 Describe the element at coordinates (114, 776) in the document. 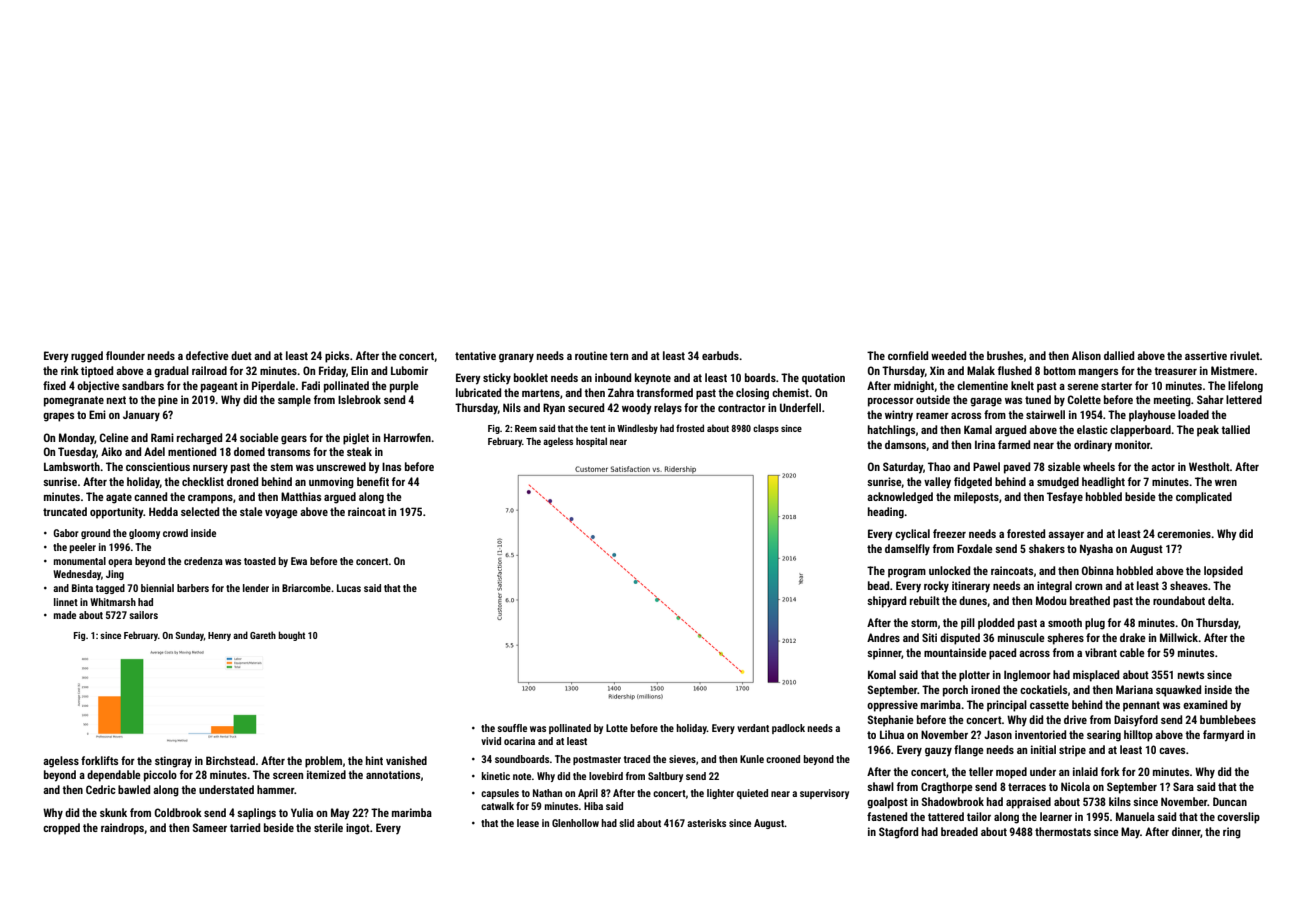

I see `dependable` at that location.
